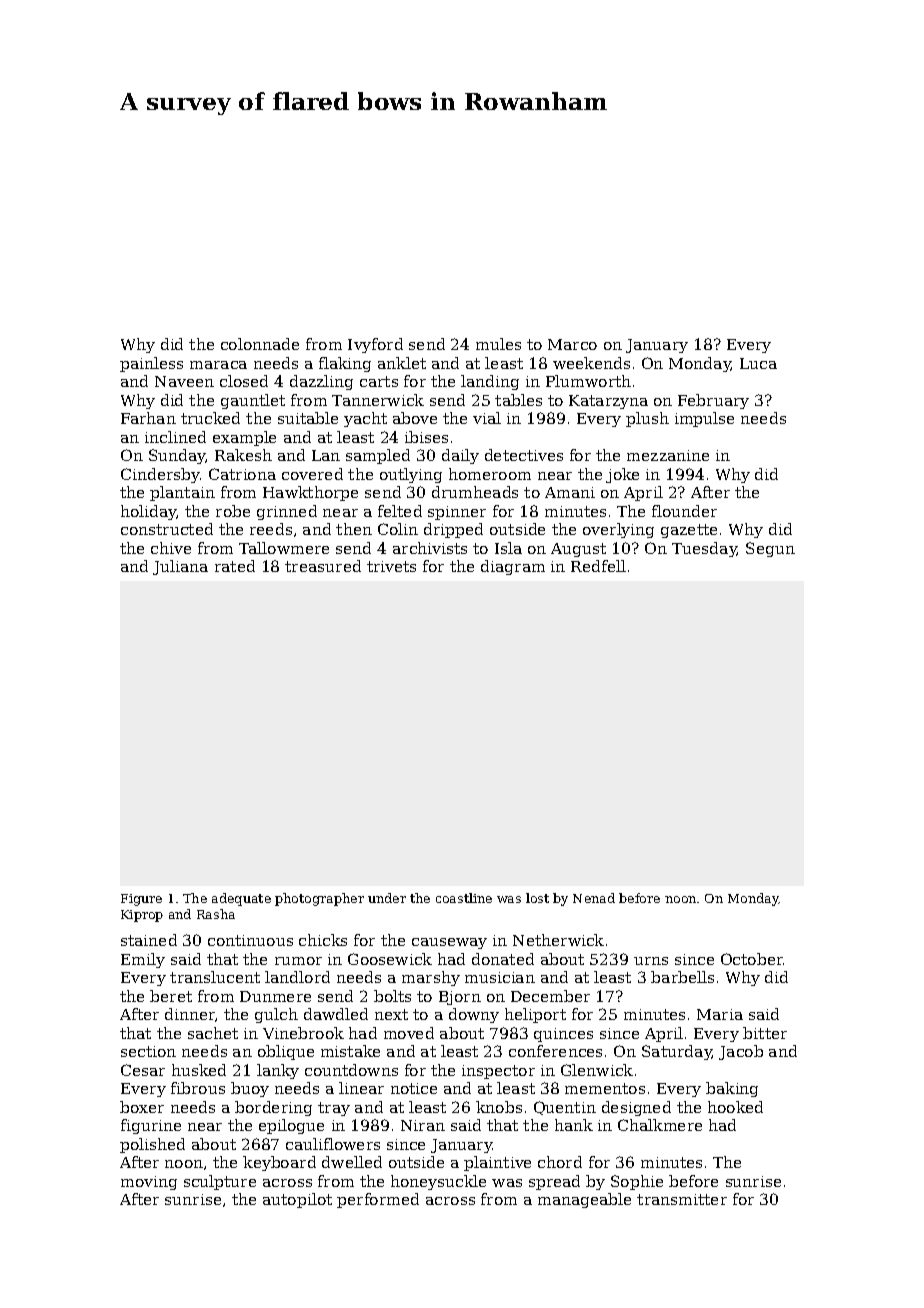 The image size is (924, 1308). Describe the element at coordinates (765, 1033) in the image. I see `bitter` at that location.
